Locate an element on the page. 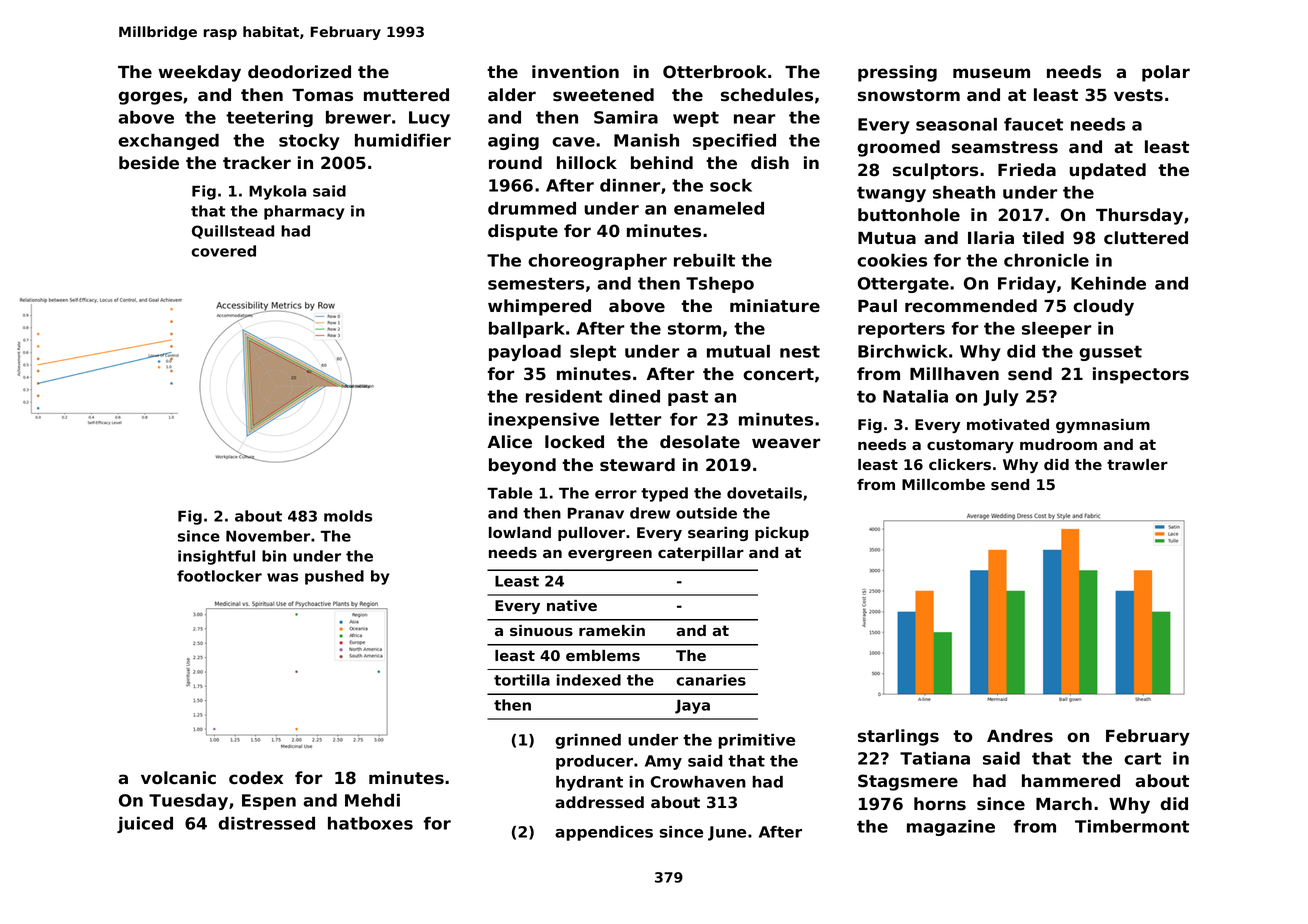  gymnasium is located at coordinates (1103, 426).
